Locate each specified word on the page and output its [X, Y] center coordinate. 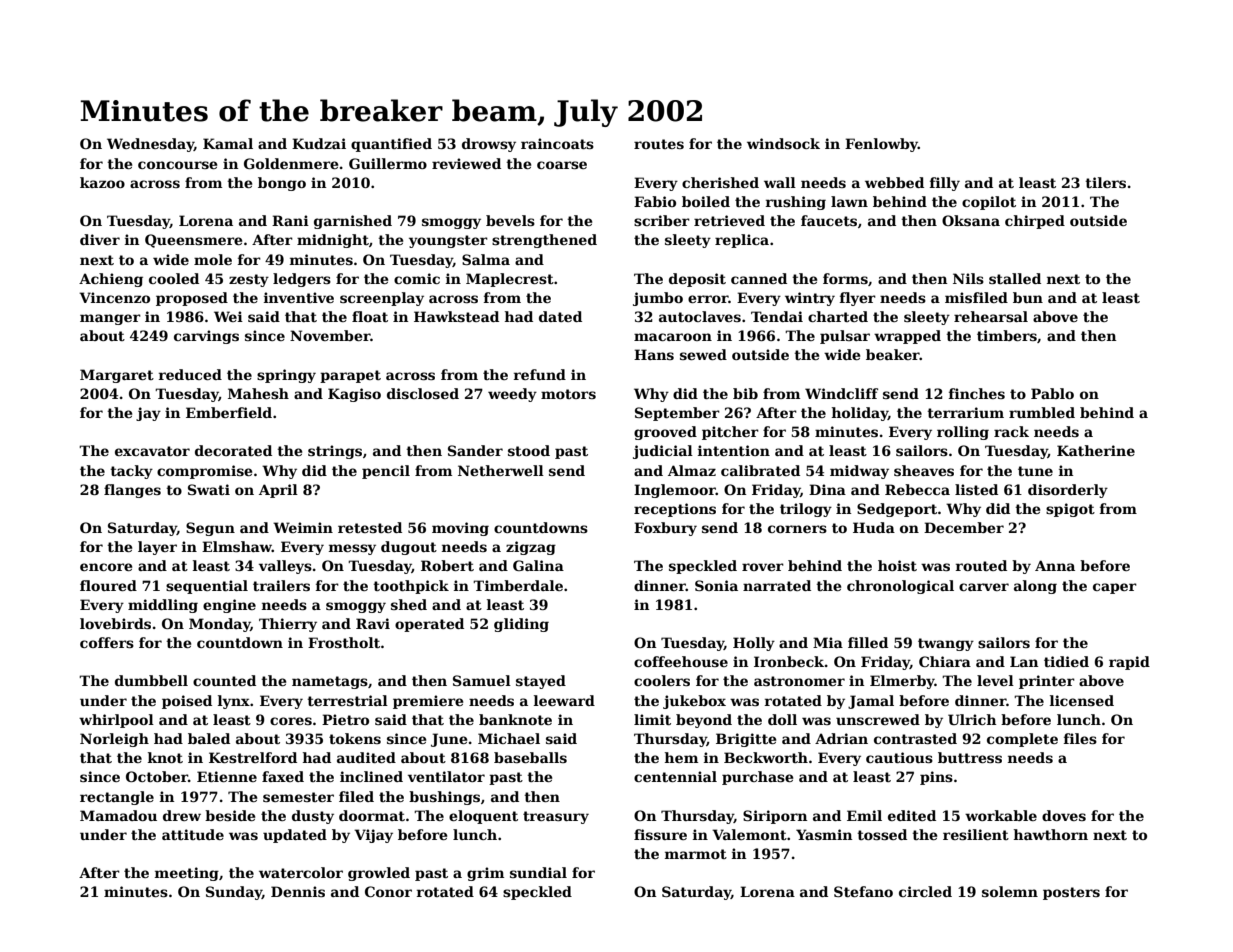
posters [1071, 893]
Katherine [1096, 450]
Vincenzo [114, 297]
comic [417, 278]
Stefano [863, 891]
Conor [388, 891]
